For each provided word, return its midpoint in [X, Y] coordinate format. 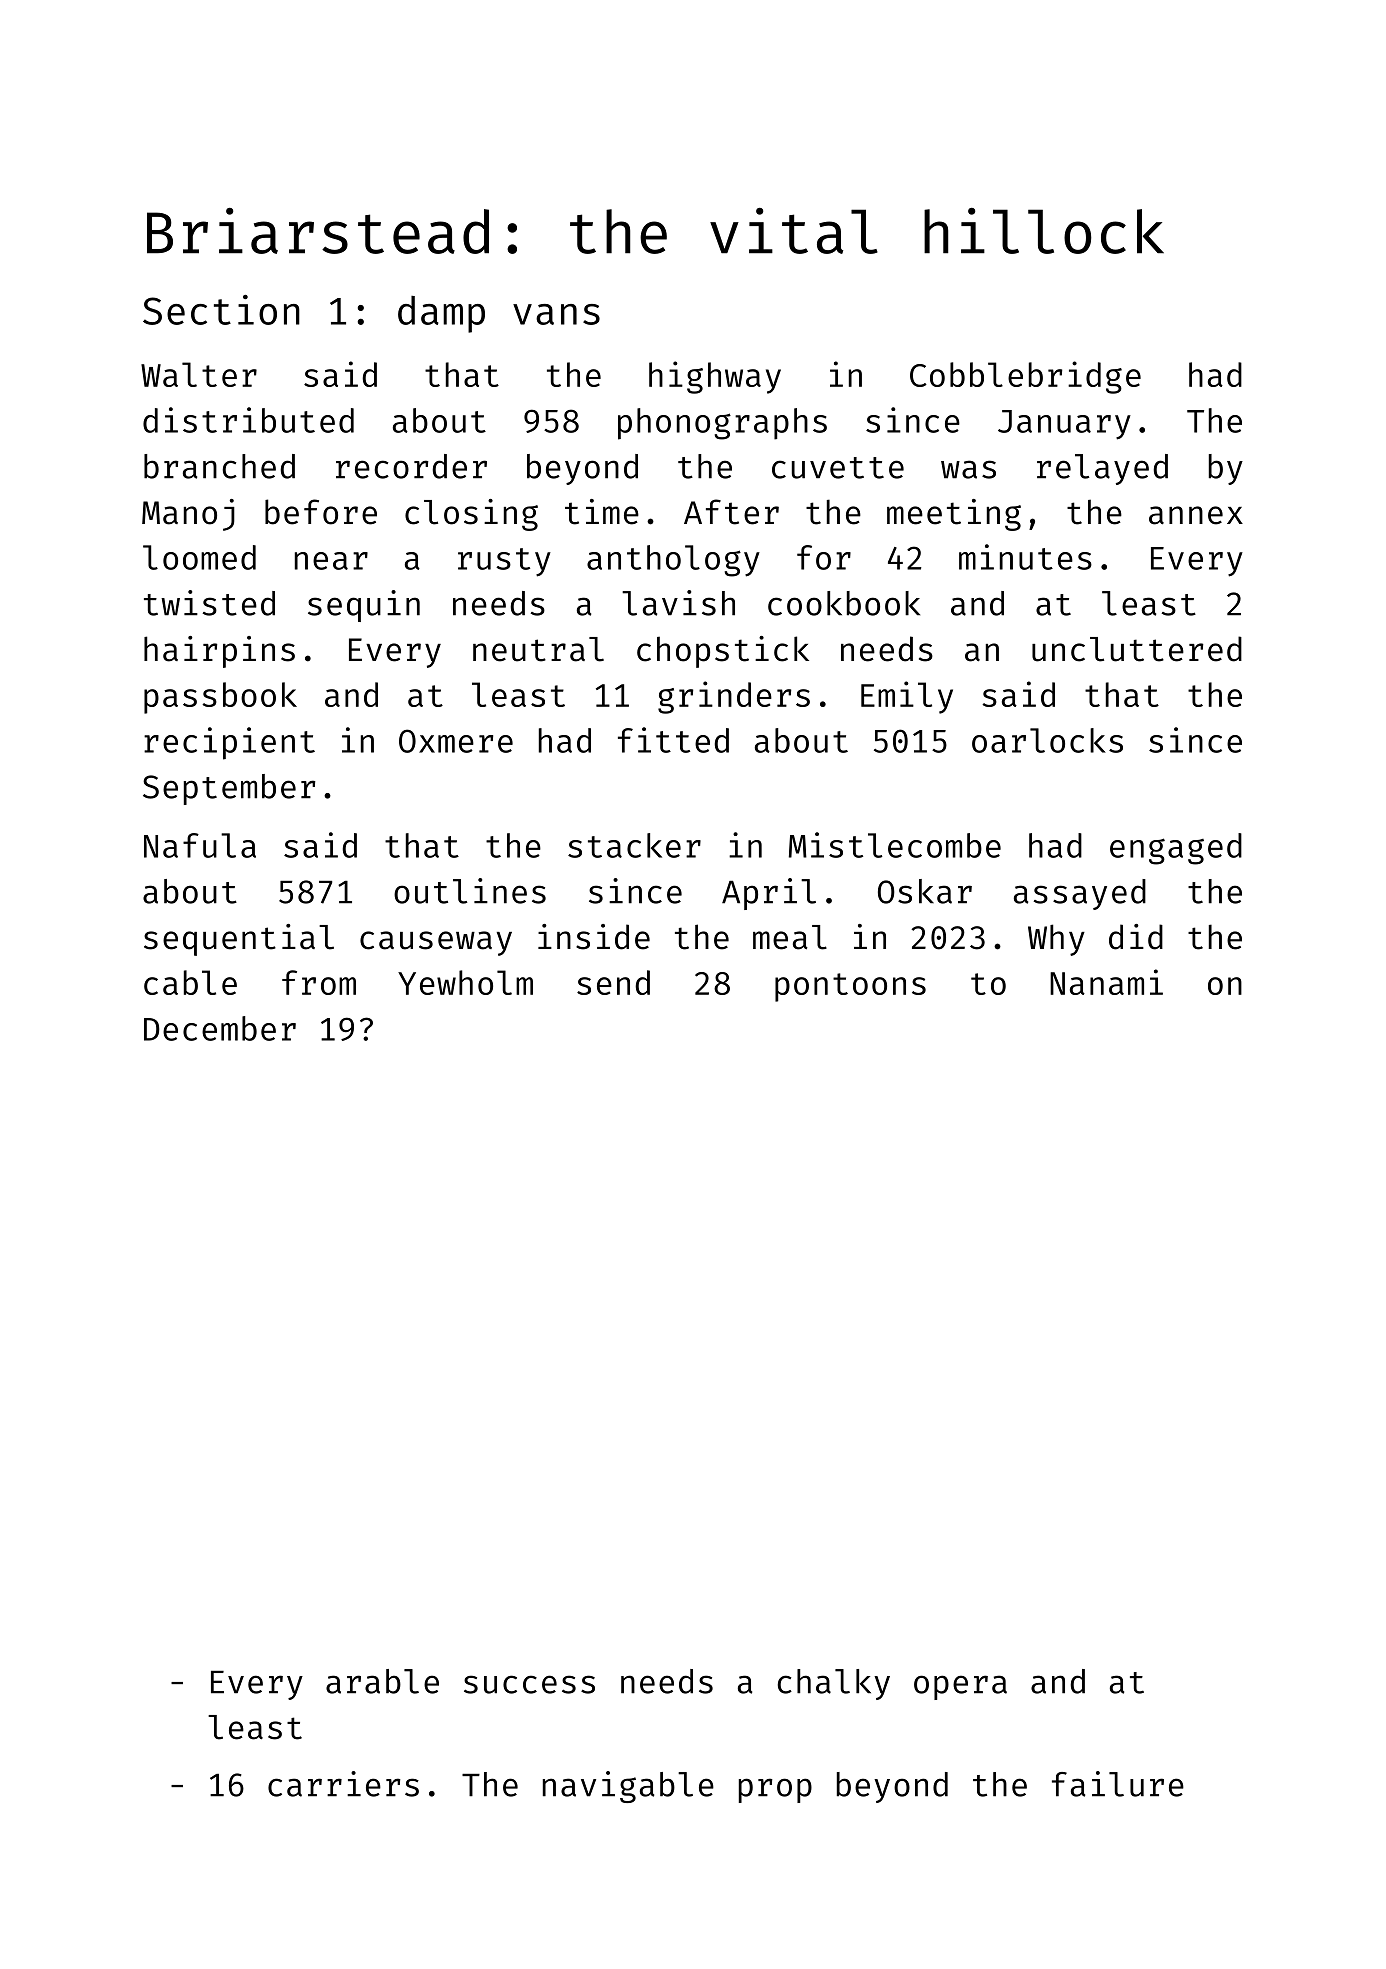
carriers [343, 1784]
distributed [248, 420]
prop [775, 1790]
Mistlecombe [895, 845]
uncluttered [1137, 649]
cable [190, 982]
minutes [1025, 557]
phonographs [722, 424]
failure [1118, 1784]
